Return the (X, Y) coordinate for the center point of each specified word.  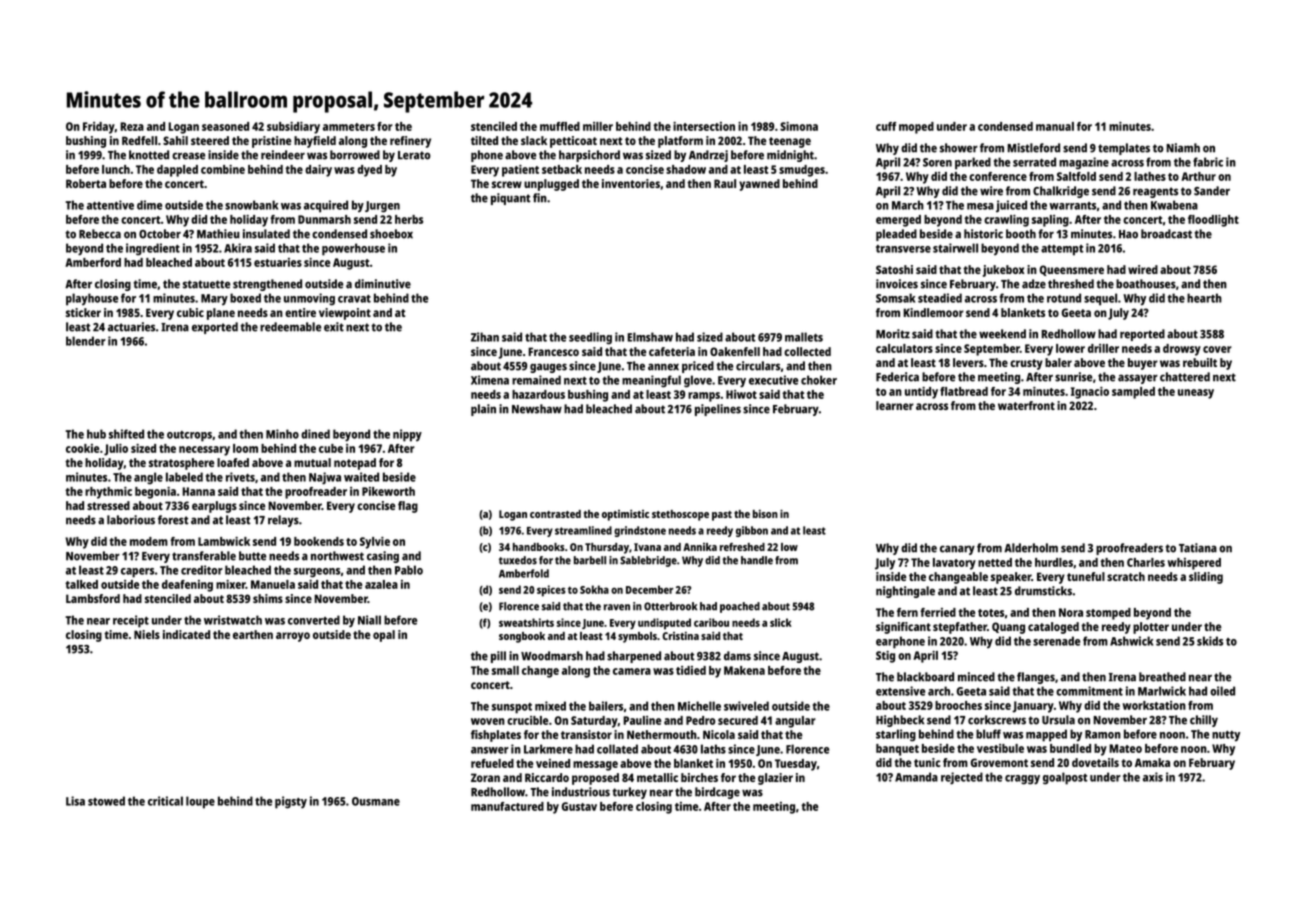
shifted (126, 434)
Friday (99, 128)
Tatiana (1198, 548)
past (722, 516)
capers (137, 573)
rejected (962, 778)
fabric (1208, 162)
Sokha (594, 589)
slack (534, 140)
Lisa (75, 801)
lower (1070, 348)
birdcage (717, 793)
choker (819, 380)
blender (86, 341)
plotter (1151, 628)
